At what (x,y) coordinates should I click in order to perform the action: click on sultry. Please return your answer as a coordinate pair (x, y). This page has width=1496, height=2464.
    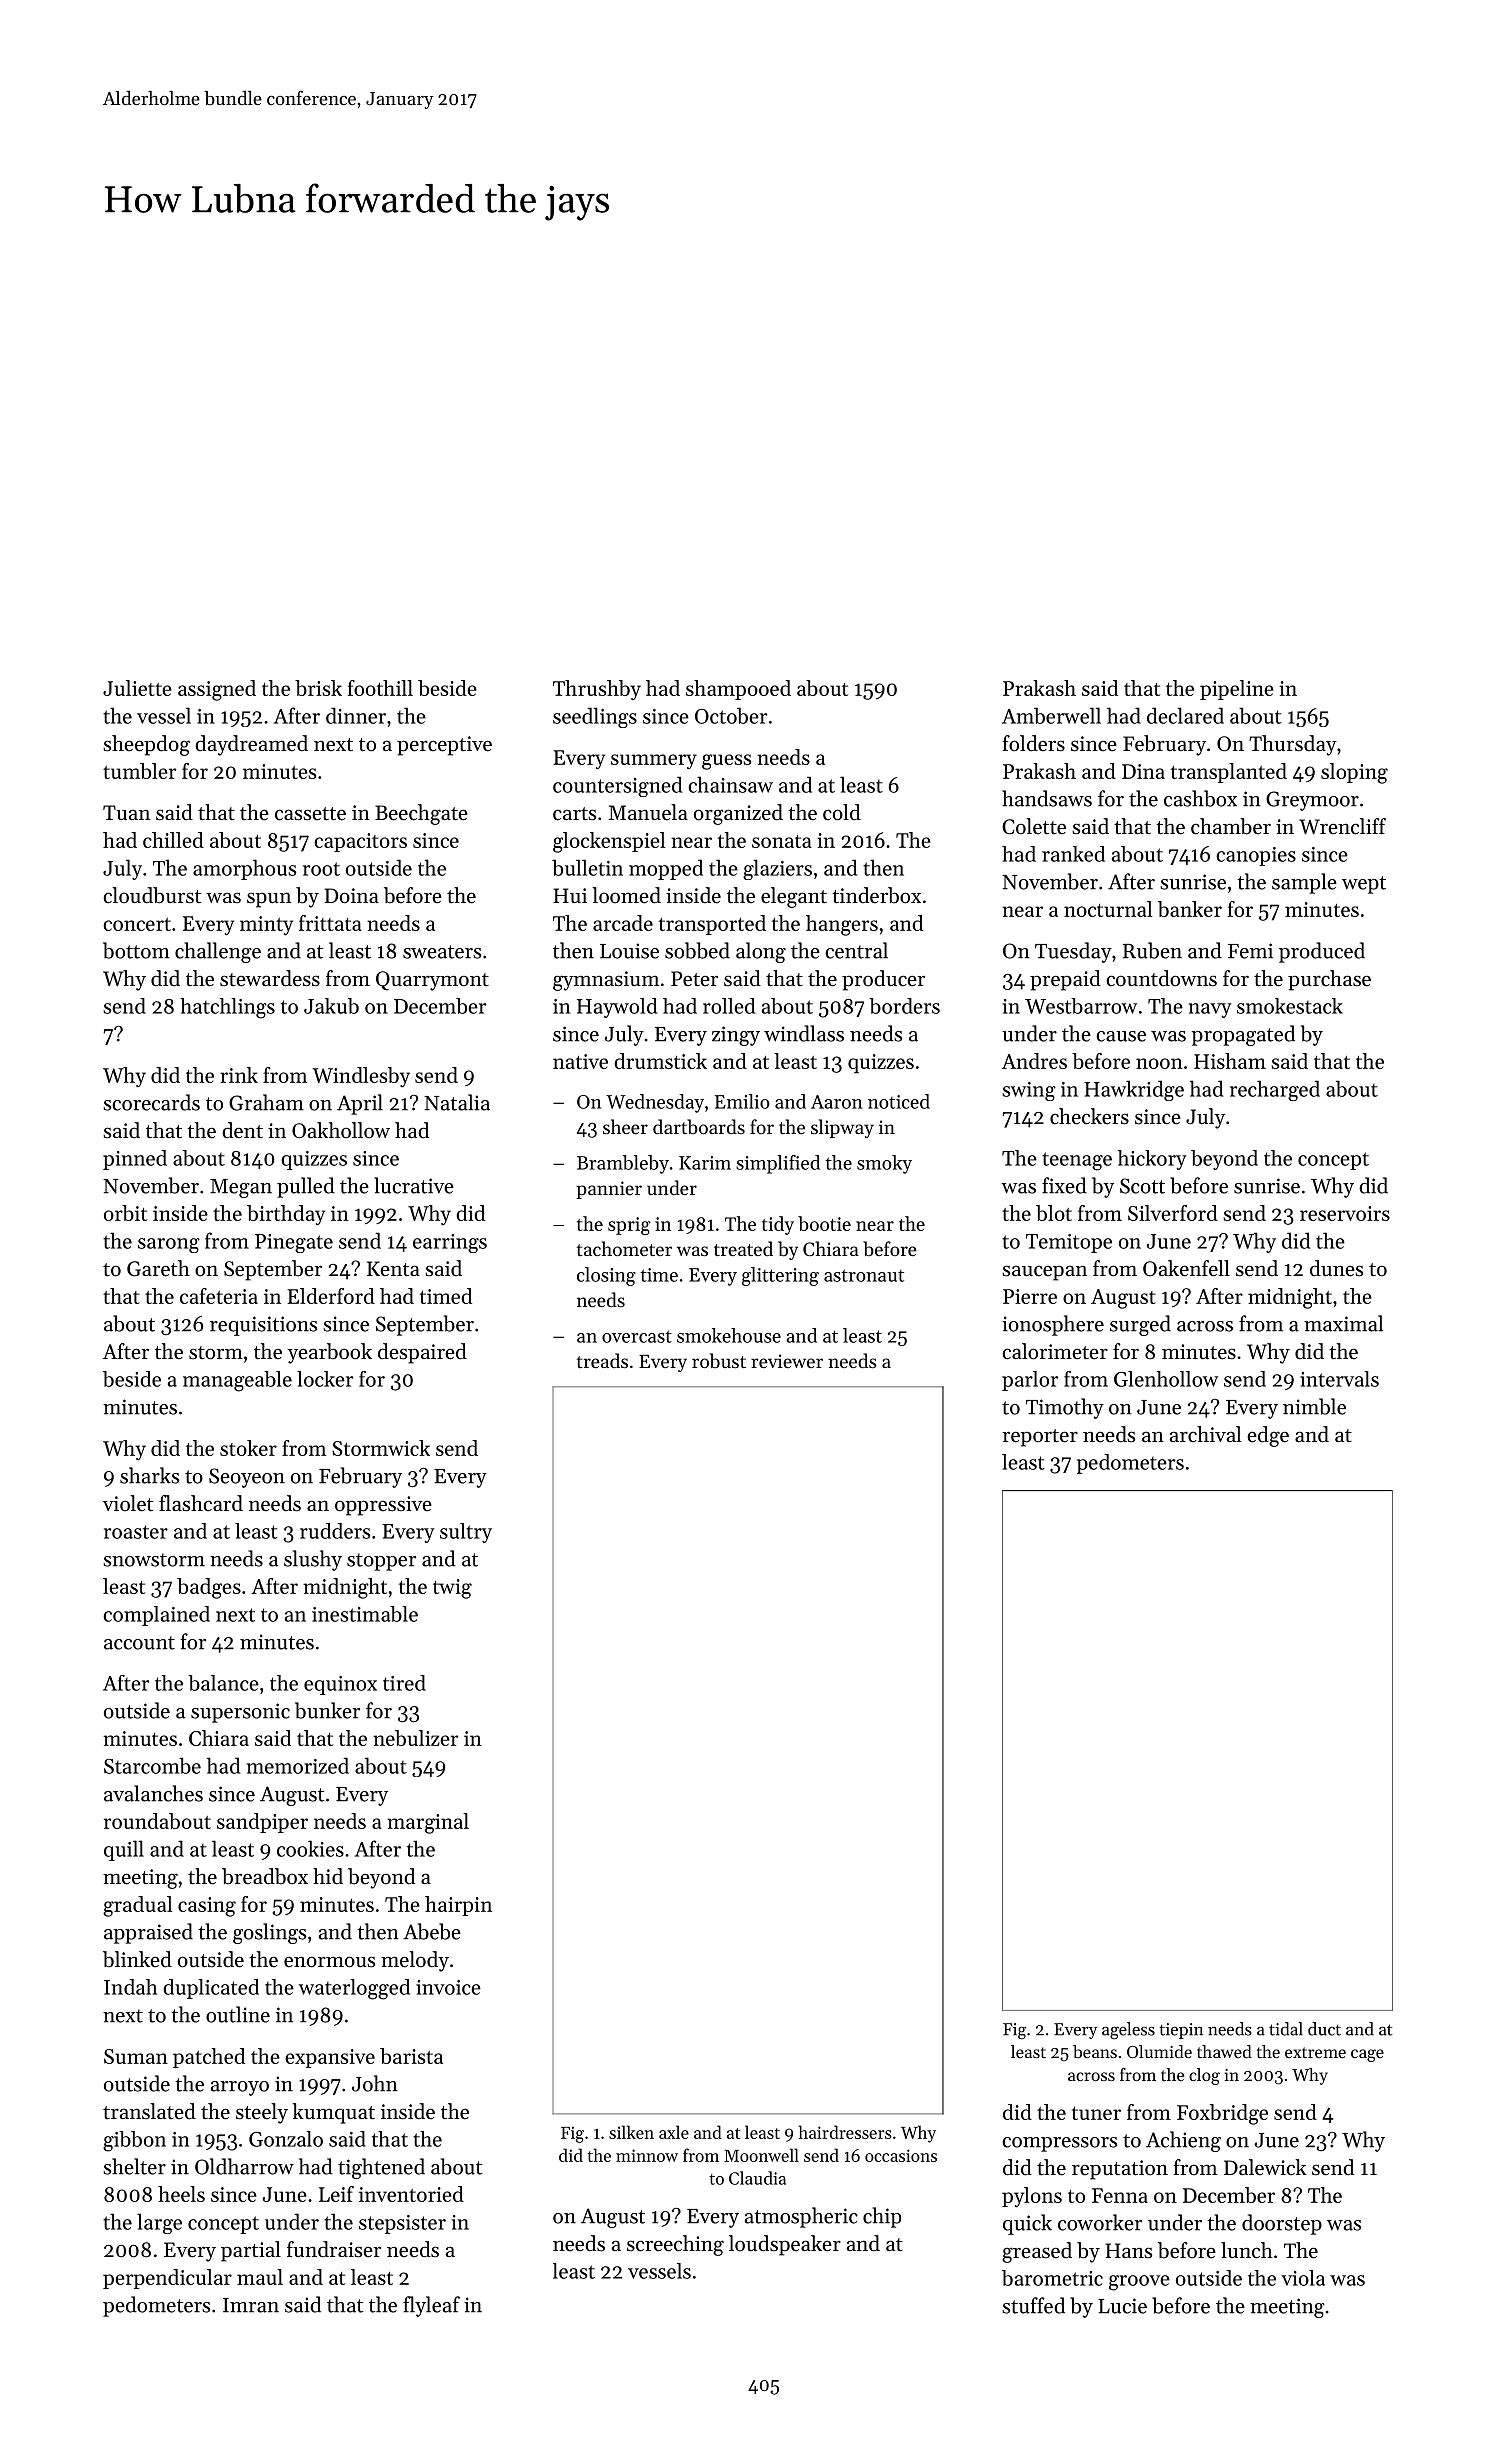
    Looking at the image, I should click on (466, 1533).
